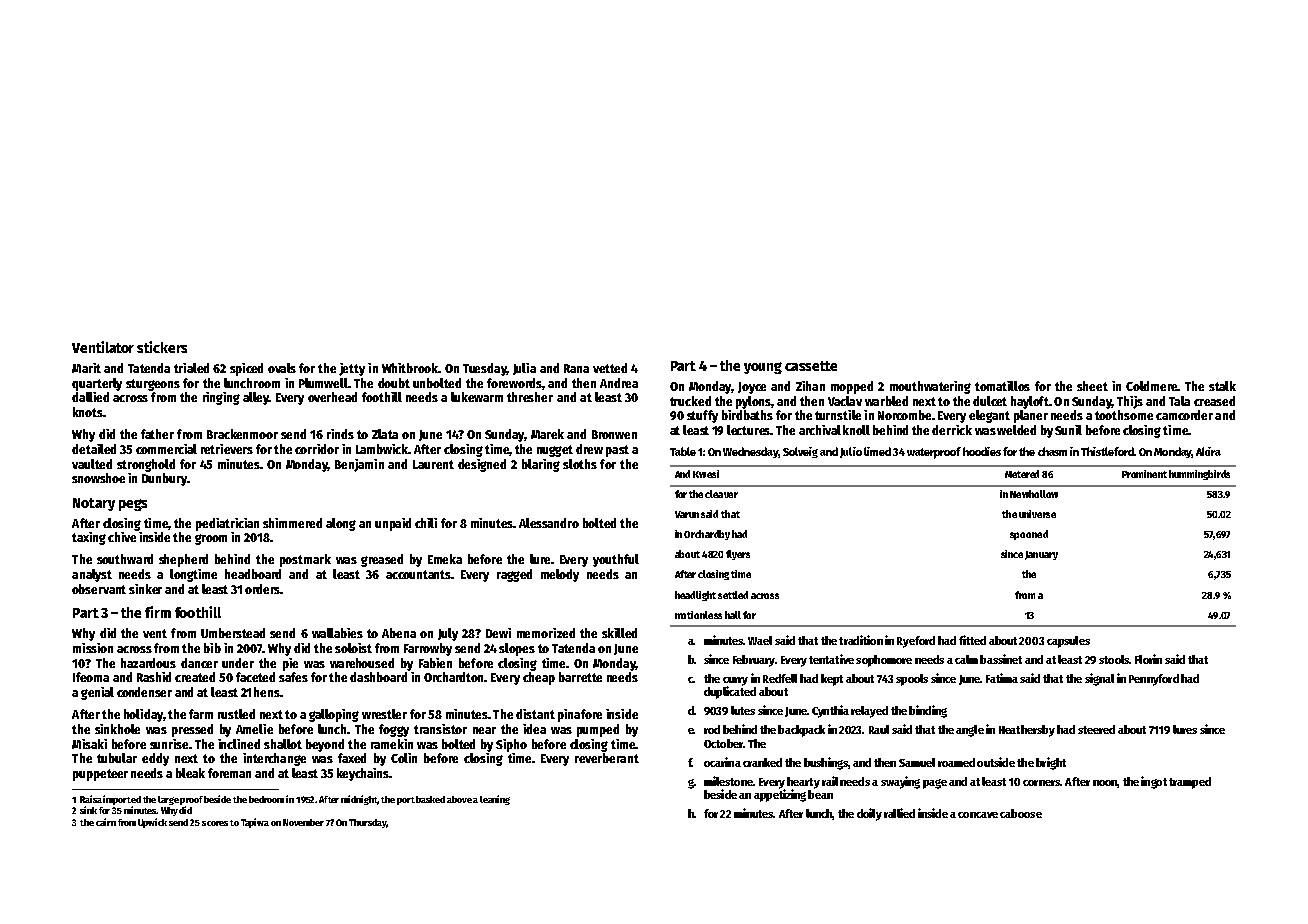 The width and height of the image is (1308, 924). What do you see at coordinates (1029, 535) in the image?
I see `spooned` at bounding box center [1029, 535].
